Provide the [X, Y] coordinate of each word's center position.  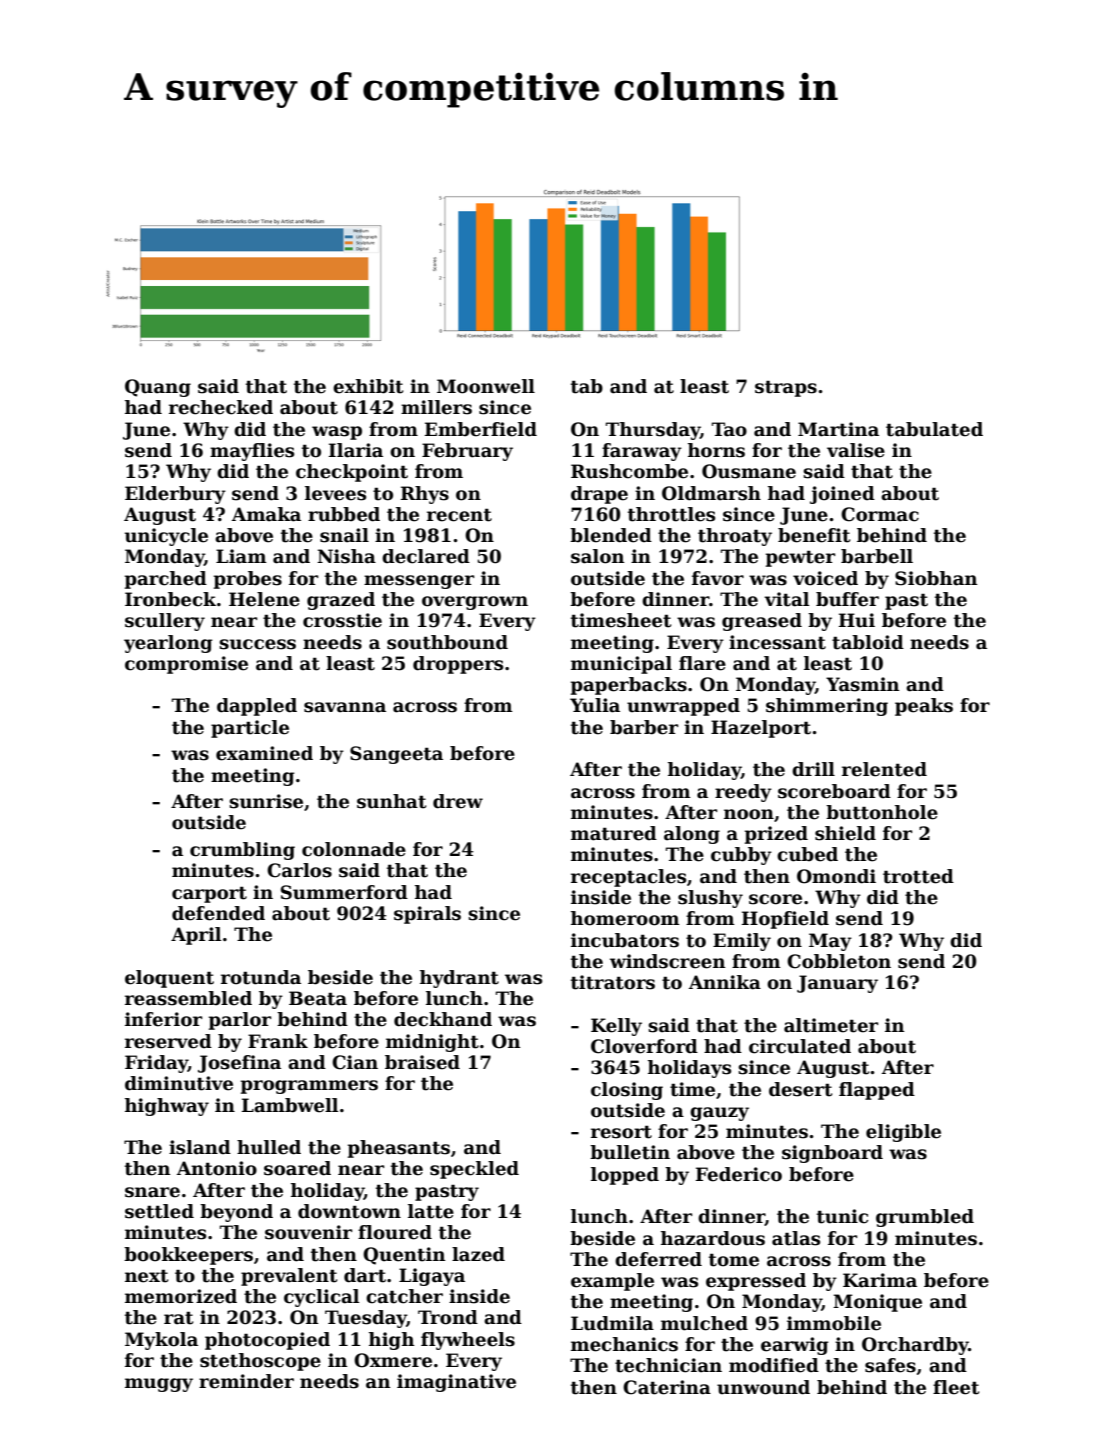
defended [218, 913]
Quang [158, 388]
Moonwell [486, 386]
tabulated [934, 429]
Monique [877, 1303]
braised [422, 1062]
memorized [181, 1296]
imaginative [456, 1383]
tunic [842, 1216]
